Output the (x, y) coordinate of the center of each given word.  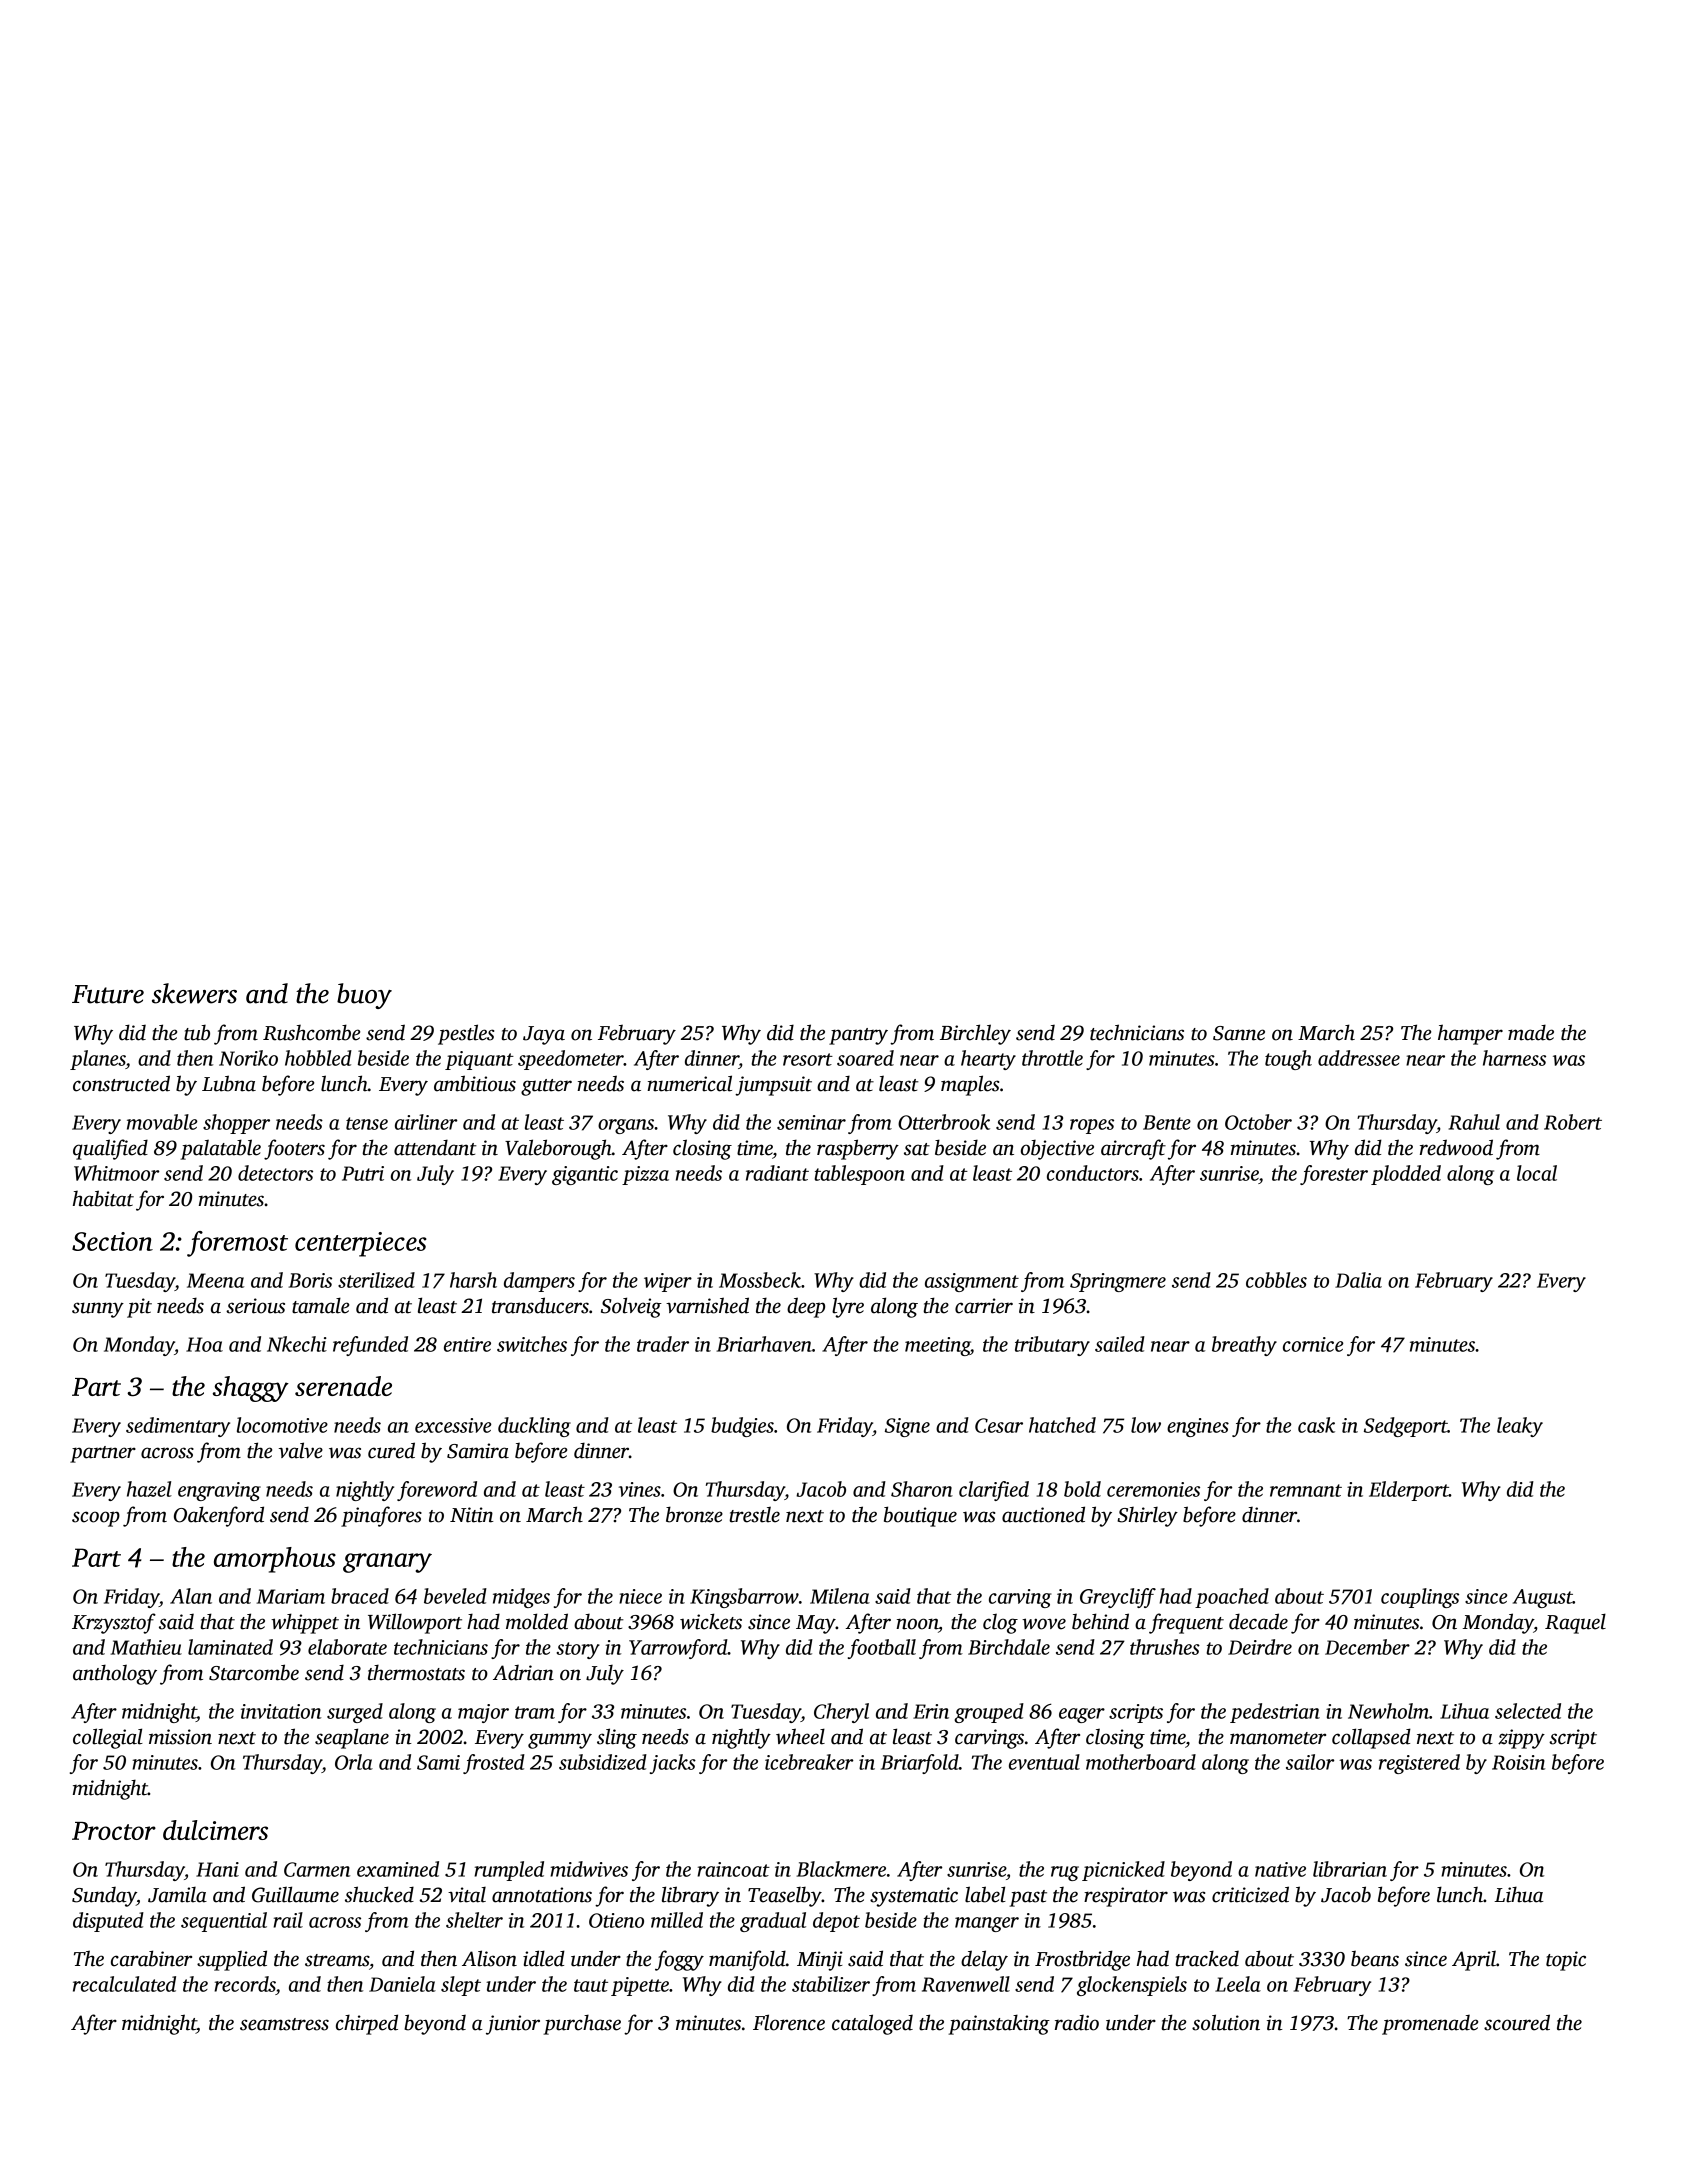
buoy (364, 996)
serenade (343, 1386)
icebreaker (809, 1762)
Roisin (1518, 1762)
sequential (224, 1922)
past (1028, 1898)
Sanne (1239, 1033)
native (1280, 1869)
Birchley (975, 1034)
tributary (1052, 1346)
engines (1198, 1427)
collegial (108, 1738)
